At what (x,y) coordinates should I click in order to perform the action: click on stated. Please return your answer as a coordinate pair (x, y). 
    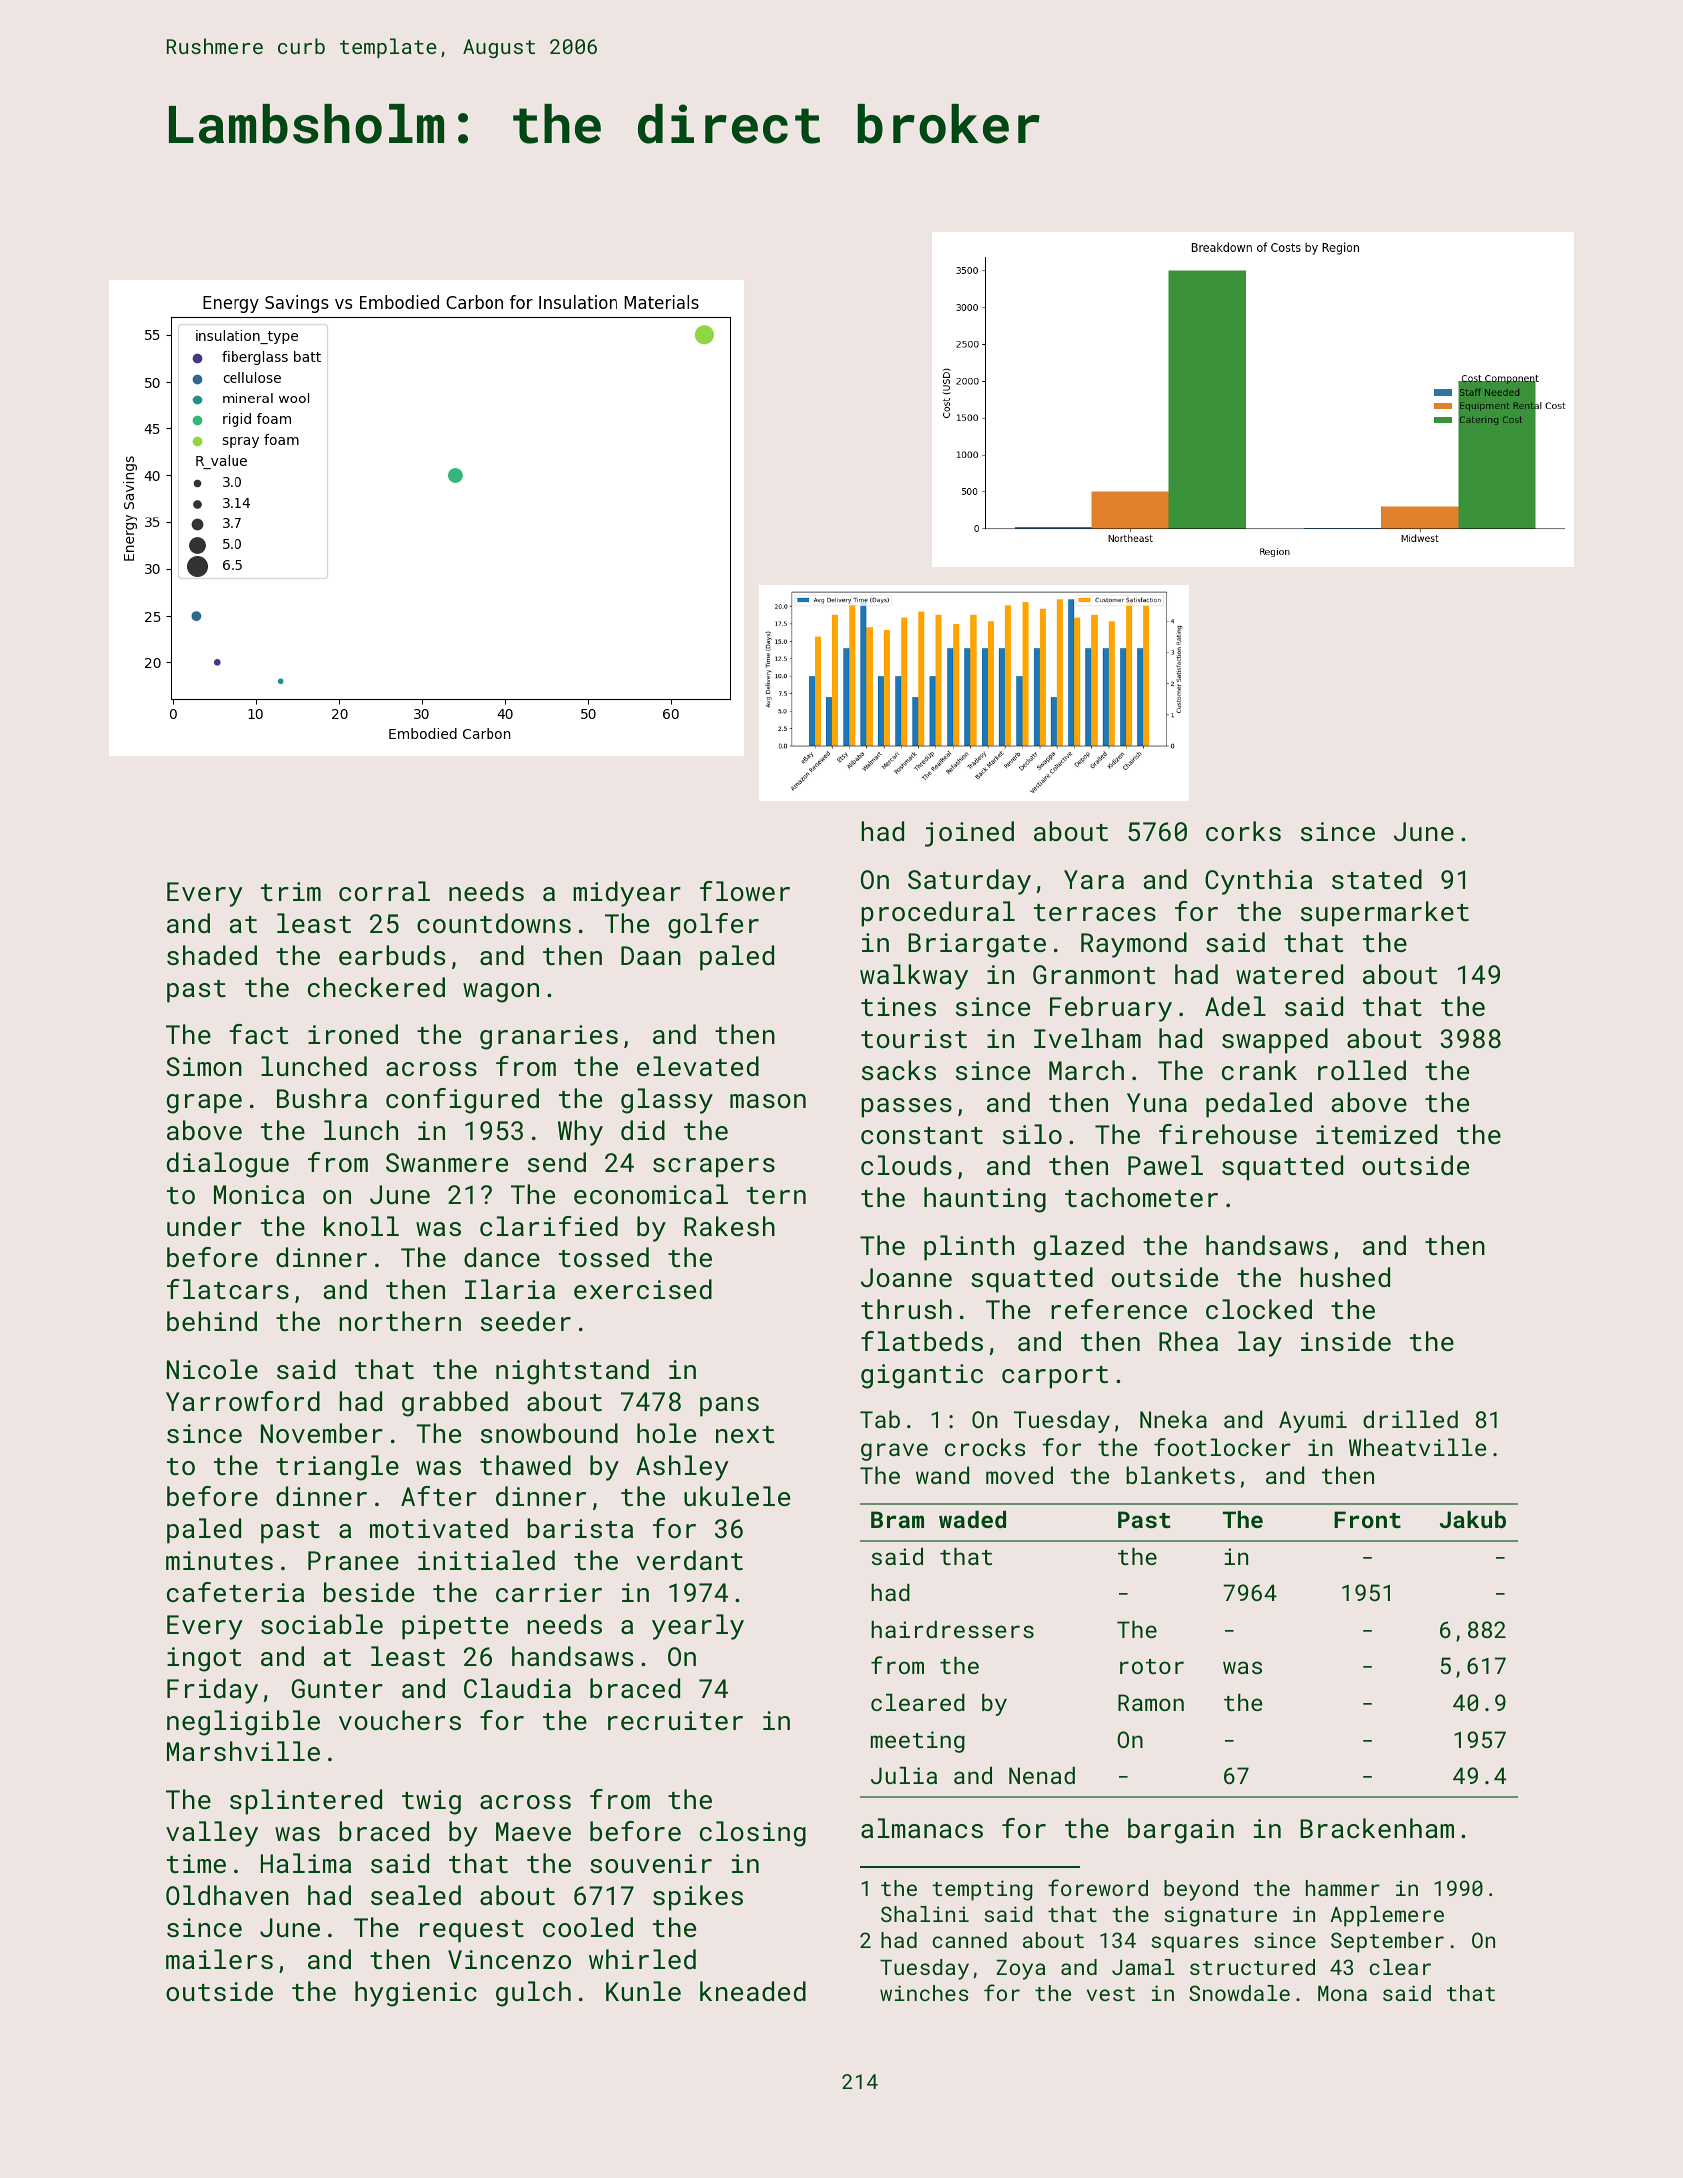
    Looking at the image, I should click on (1377, 879).
